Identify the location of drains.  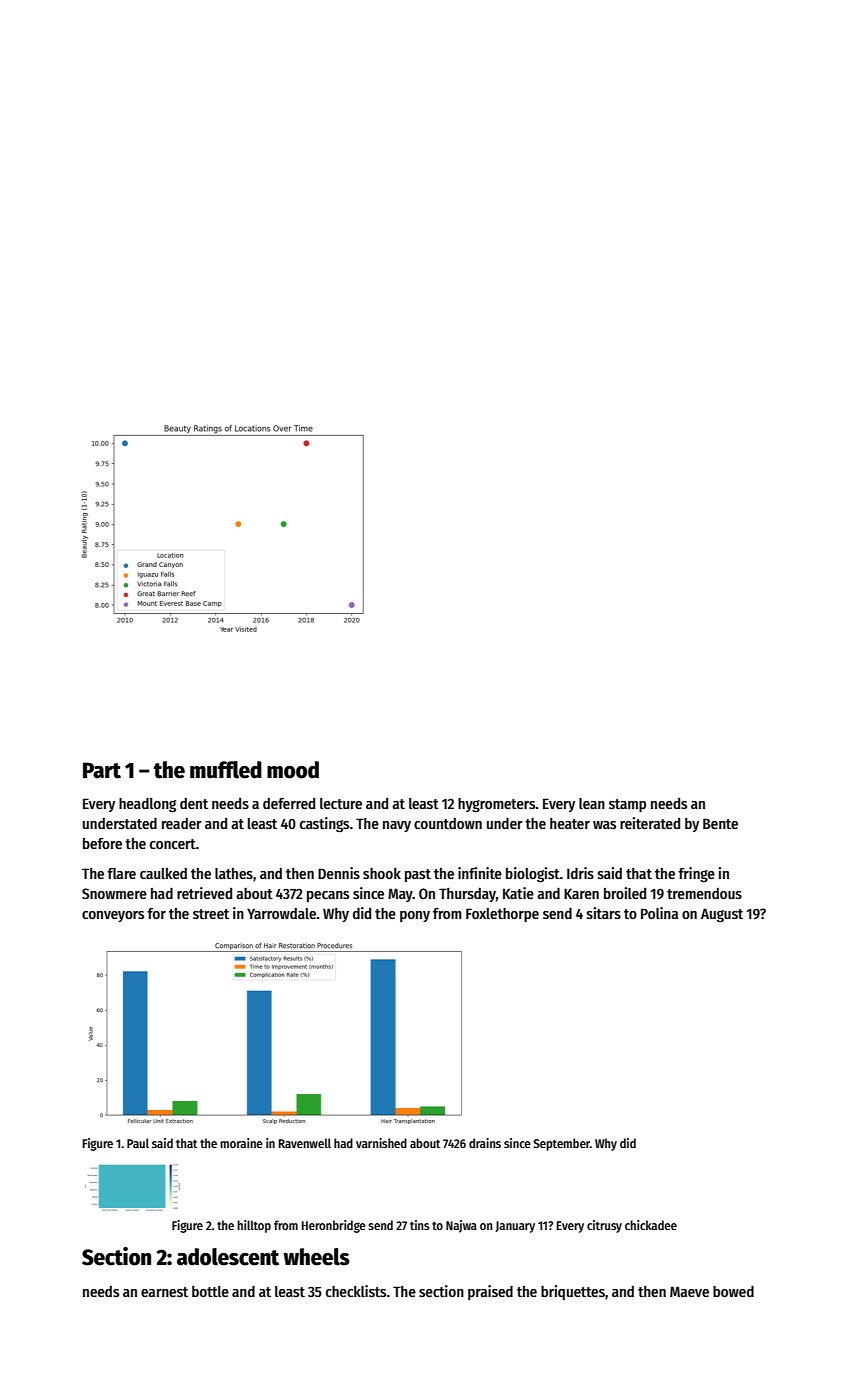
(485, 1143).
